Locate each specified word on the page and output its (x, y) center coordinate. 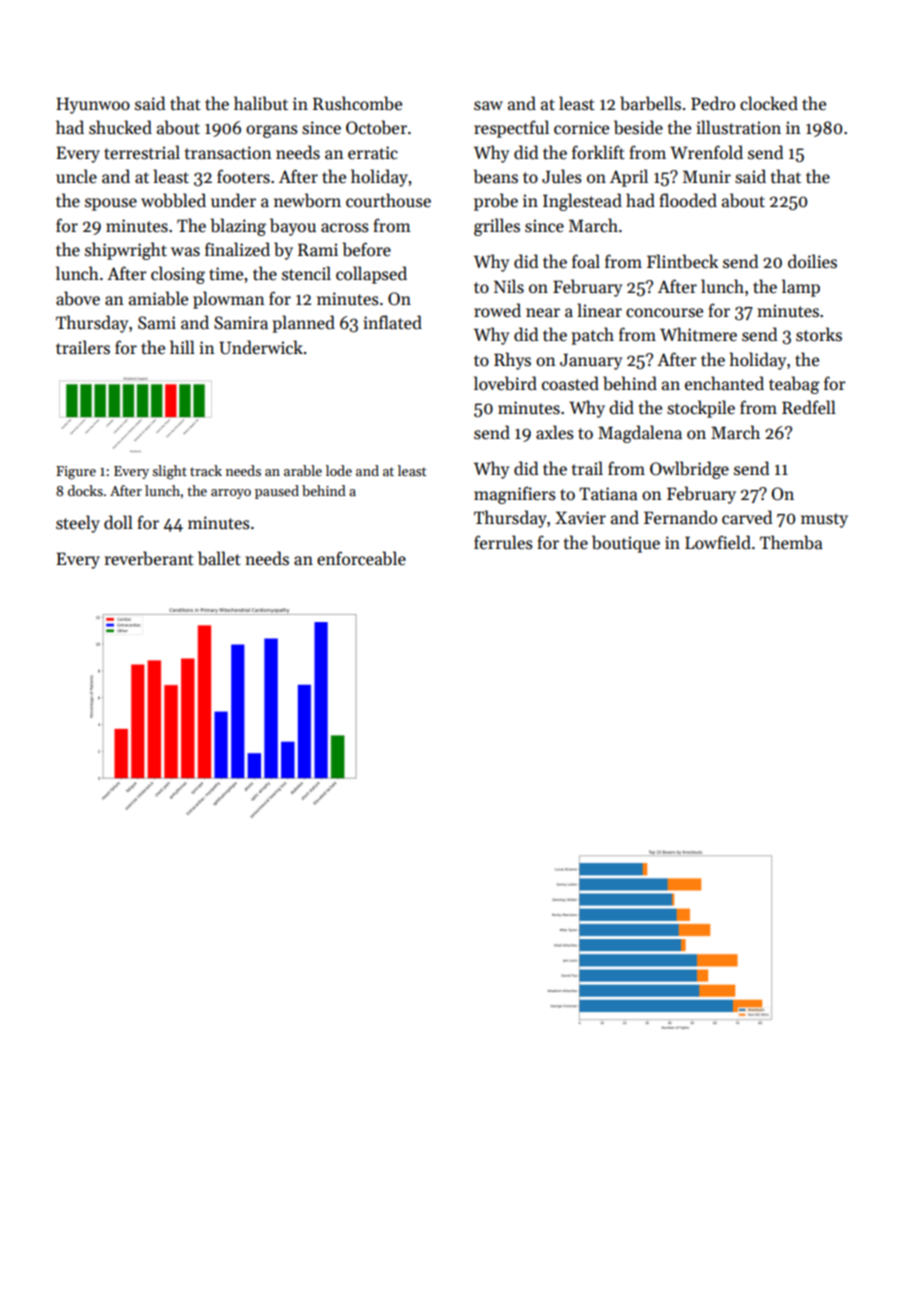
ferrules (503, 542)
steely (78, 524)
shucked (120, 127)
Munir (707, 177)
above (78, 298)
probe (496, 202)
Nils (509, 286)
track (206, 470)
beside (638, 127)
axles (555, 432)
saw (488, 106)
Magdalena (640, 434)
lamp (801, 288)
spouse (111, 204)
